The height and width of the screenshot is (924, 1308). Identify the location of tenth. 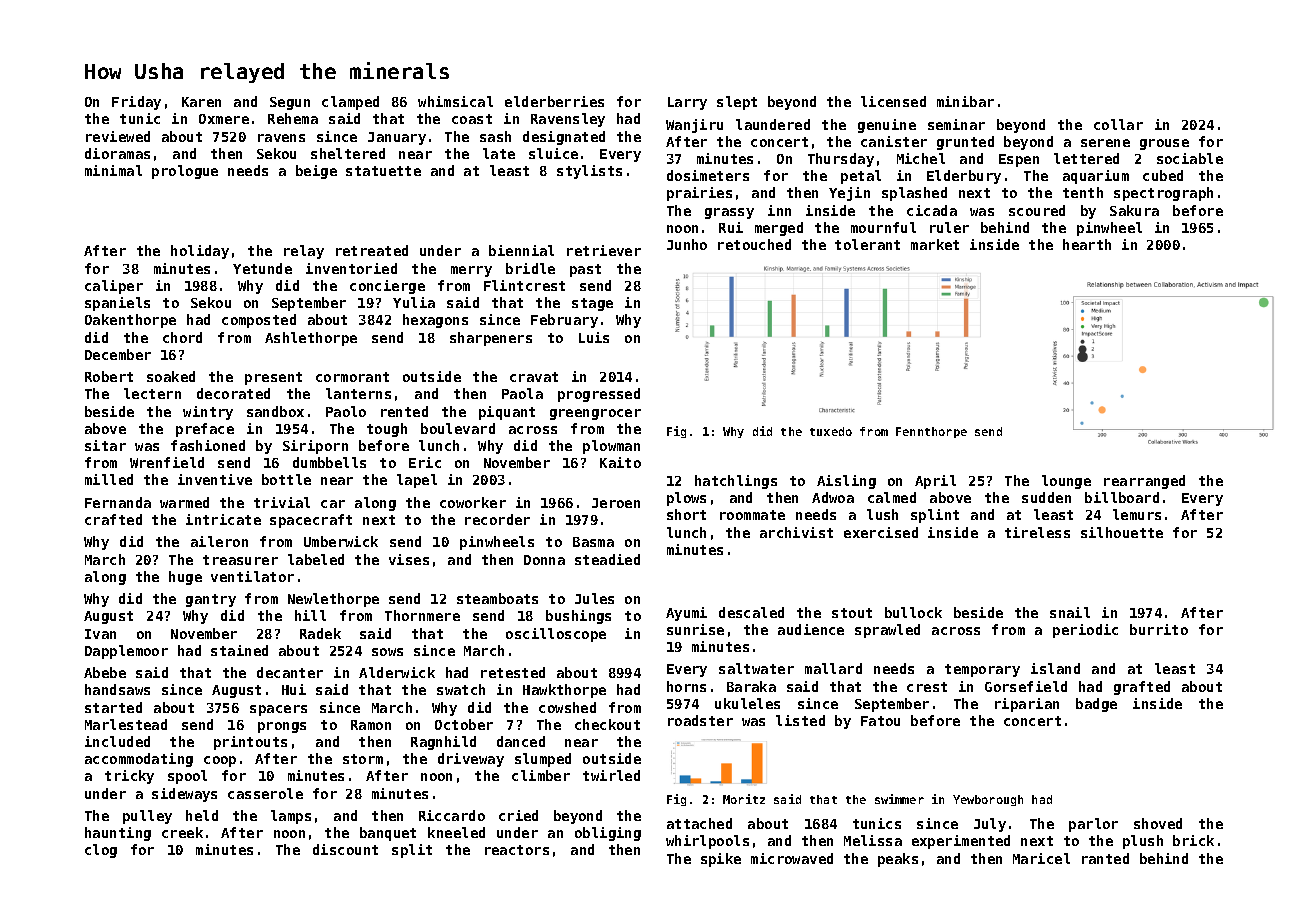
(1083, 192).
